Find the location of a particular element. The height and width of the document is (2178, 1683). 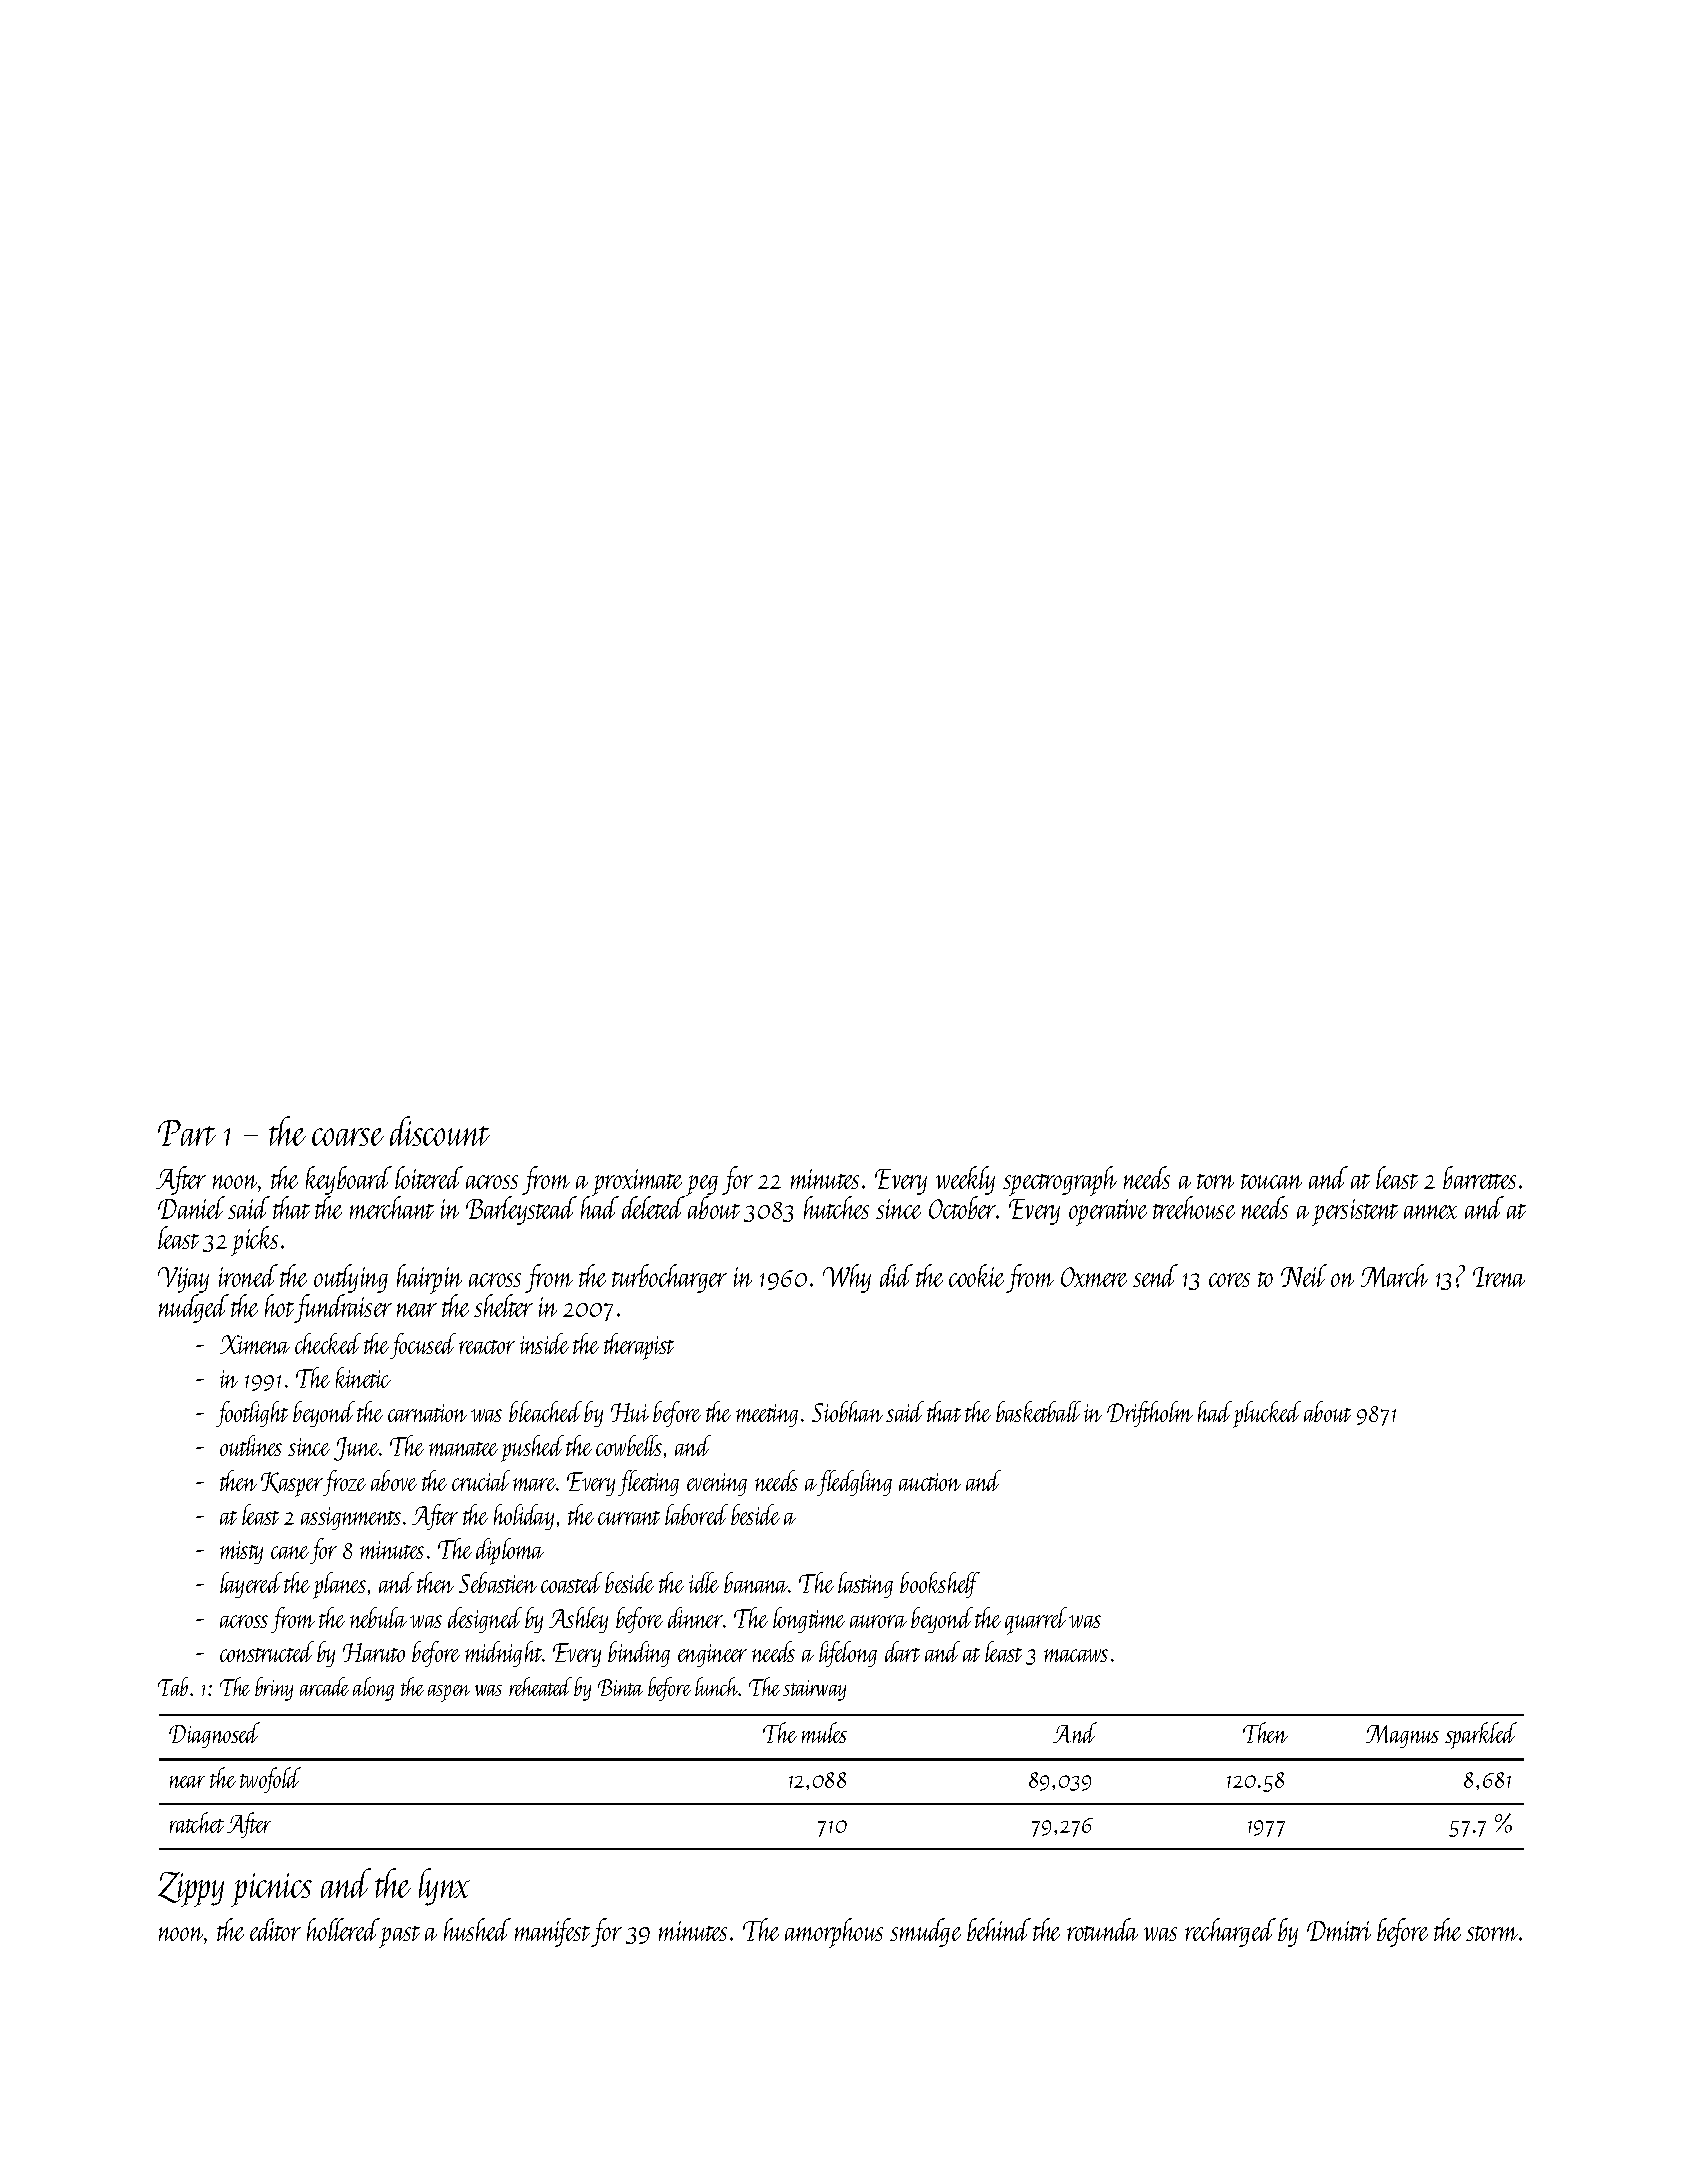

misty is located at coordinates (241, 1552).
